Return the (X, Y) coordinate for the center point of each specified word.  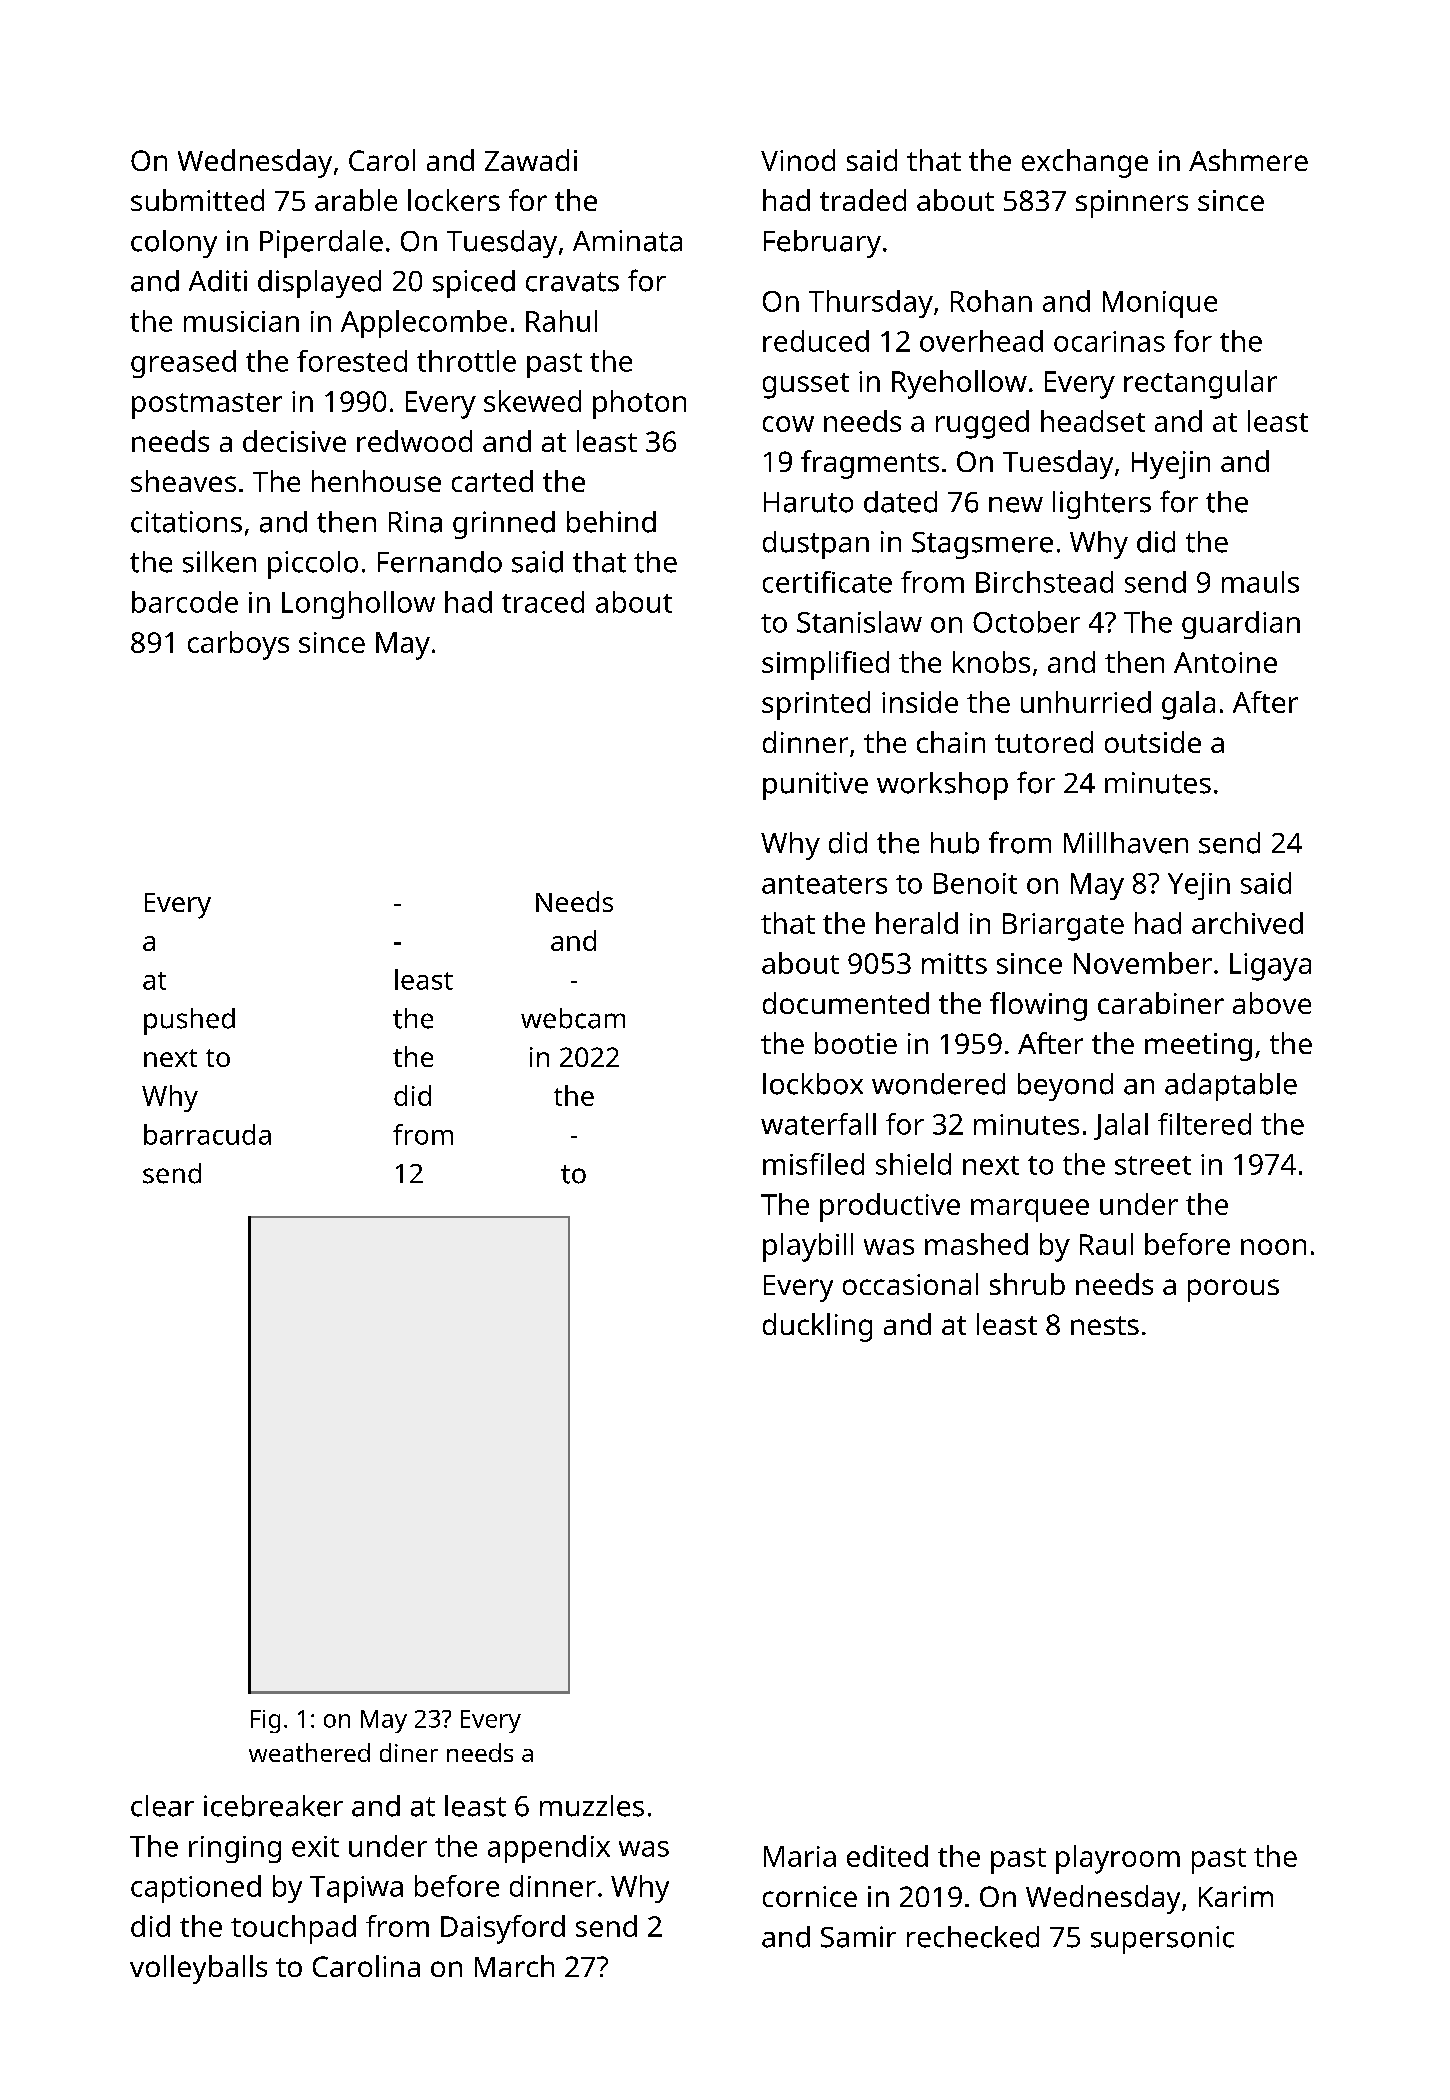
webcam (573, 1018)
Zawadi (531, 160)
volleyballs (198, 1969)
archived (1247, 923)
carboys (238, 645)
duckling (817, 1327)
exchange (1085, 163)
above (1272, 1003)
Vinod (798, 160)
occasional (910, 1284)
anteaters (824, 884)
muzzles (592, 1806)
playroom (1118, 1859)
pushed (189, 1021)
